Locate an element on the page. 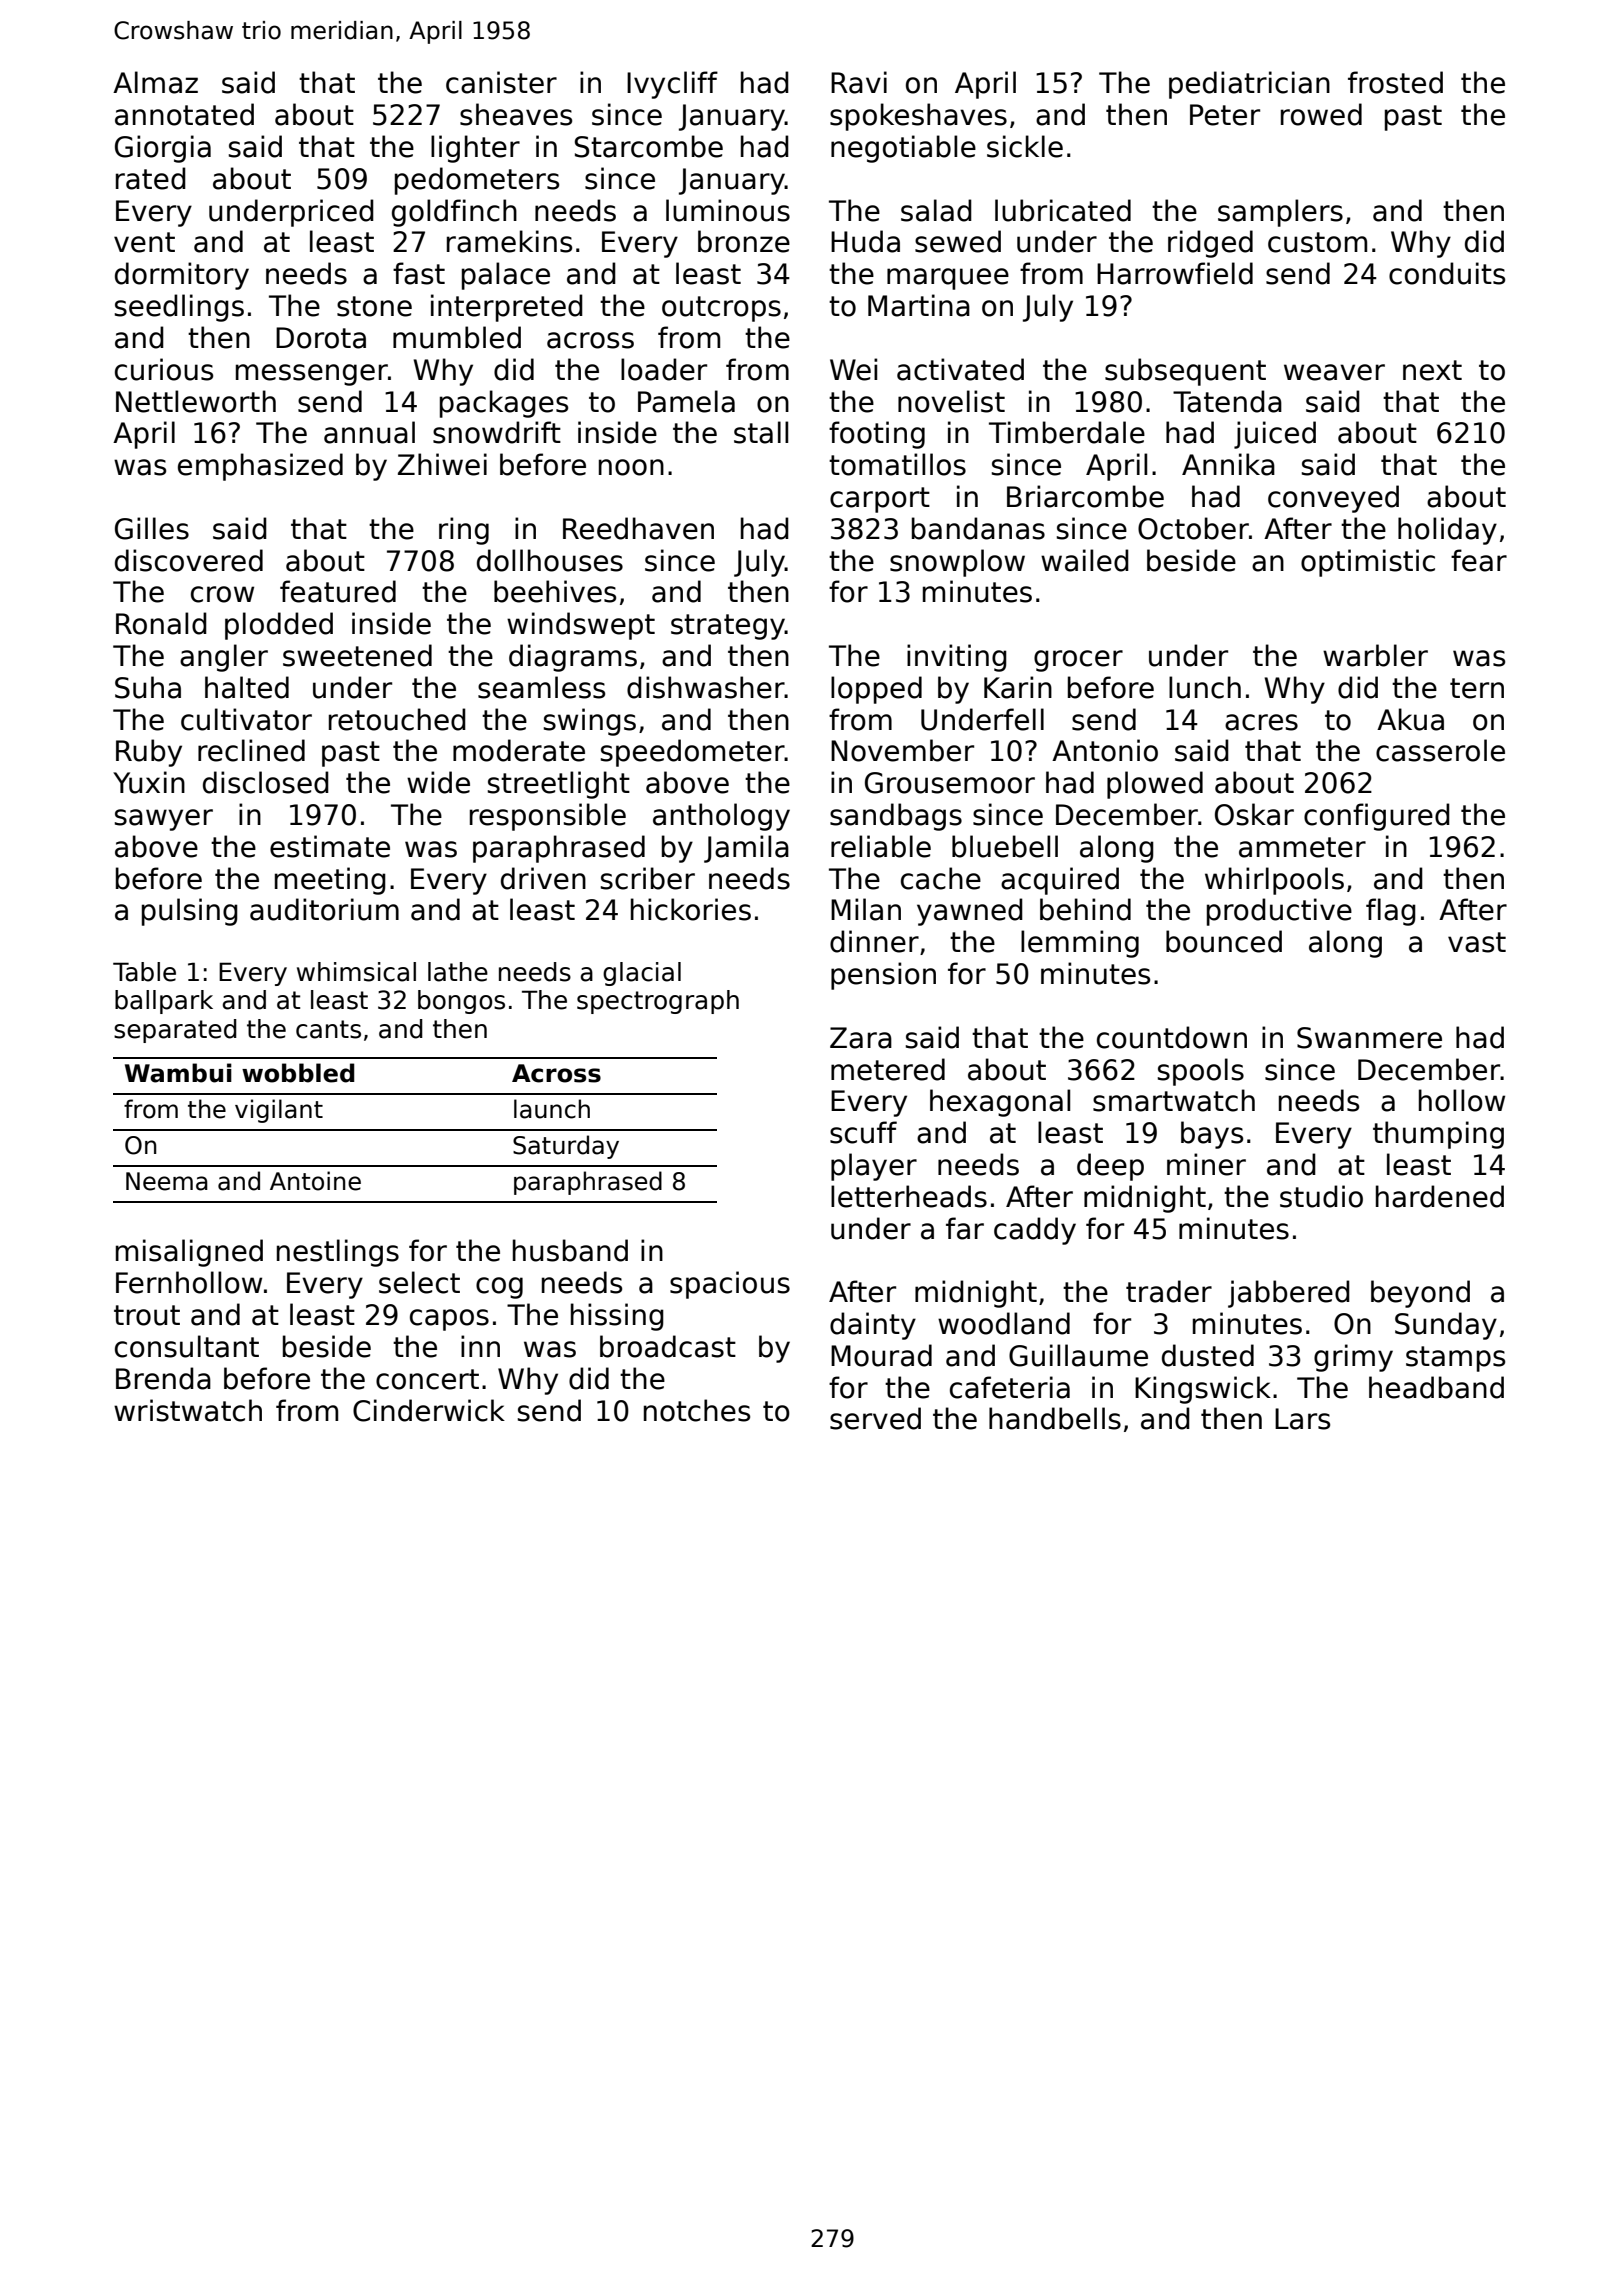  wide is located at coordinates (438, 782).
